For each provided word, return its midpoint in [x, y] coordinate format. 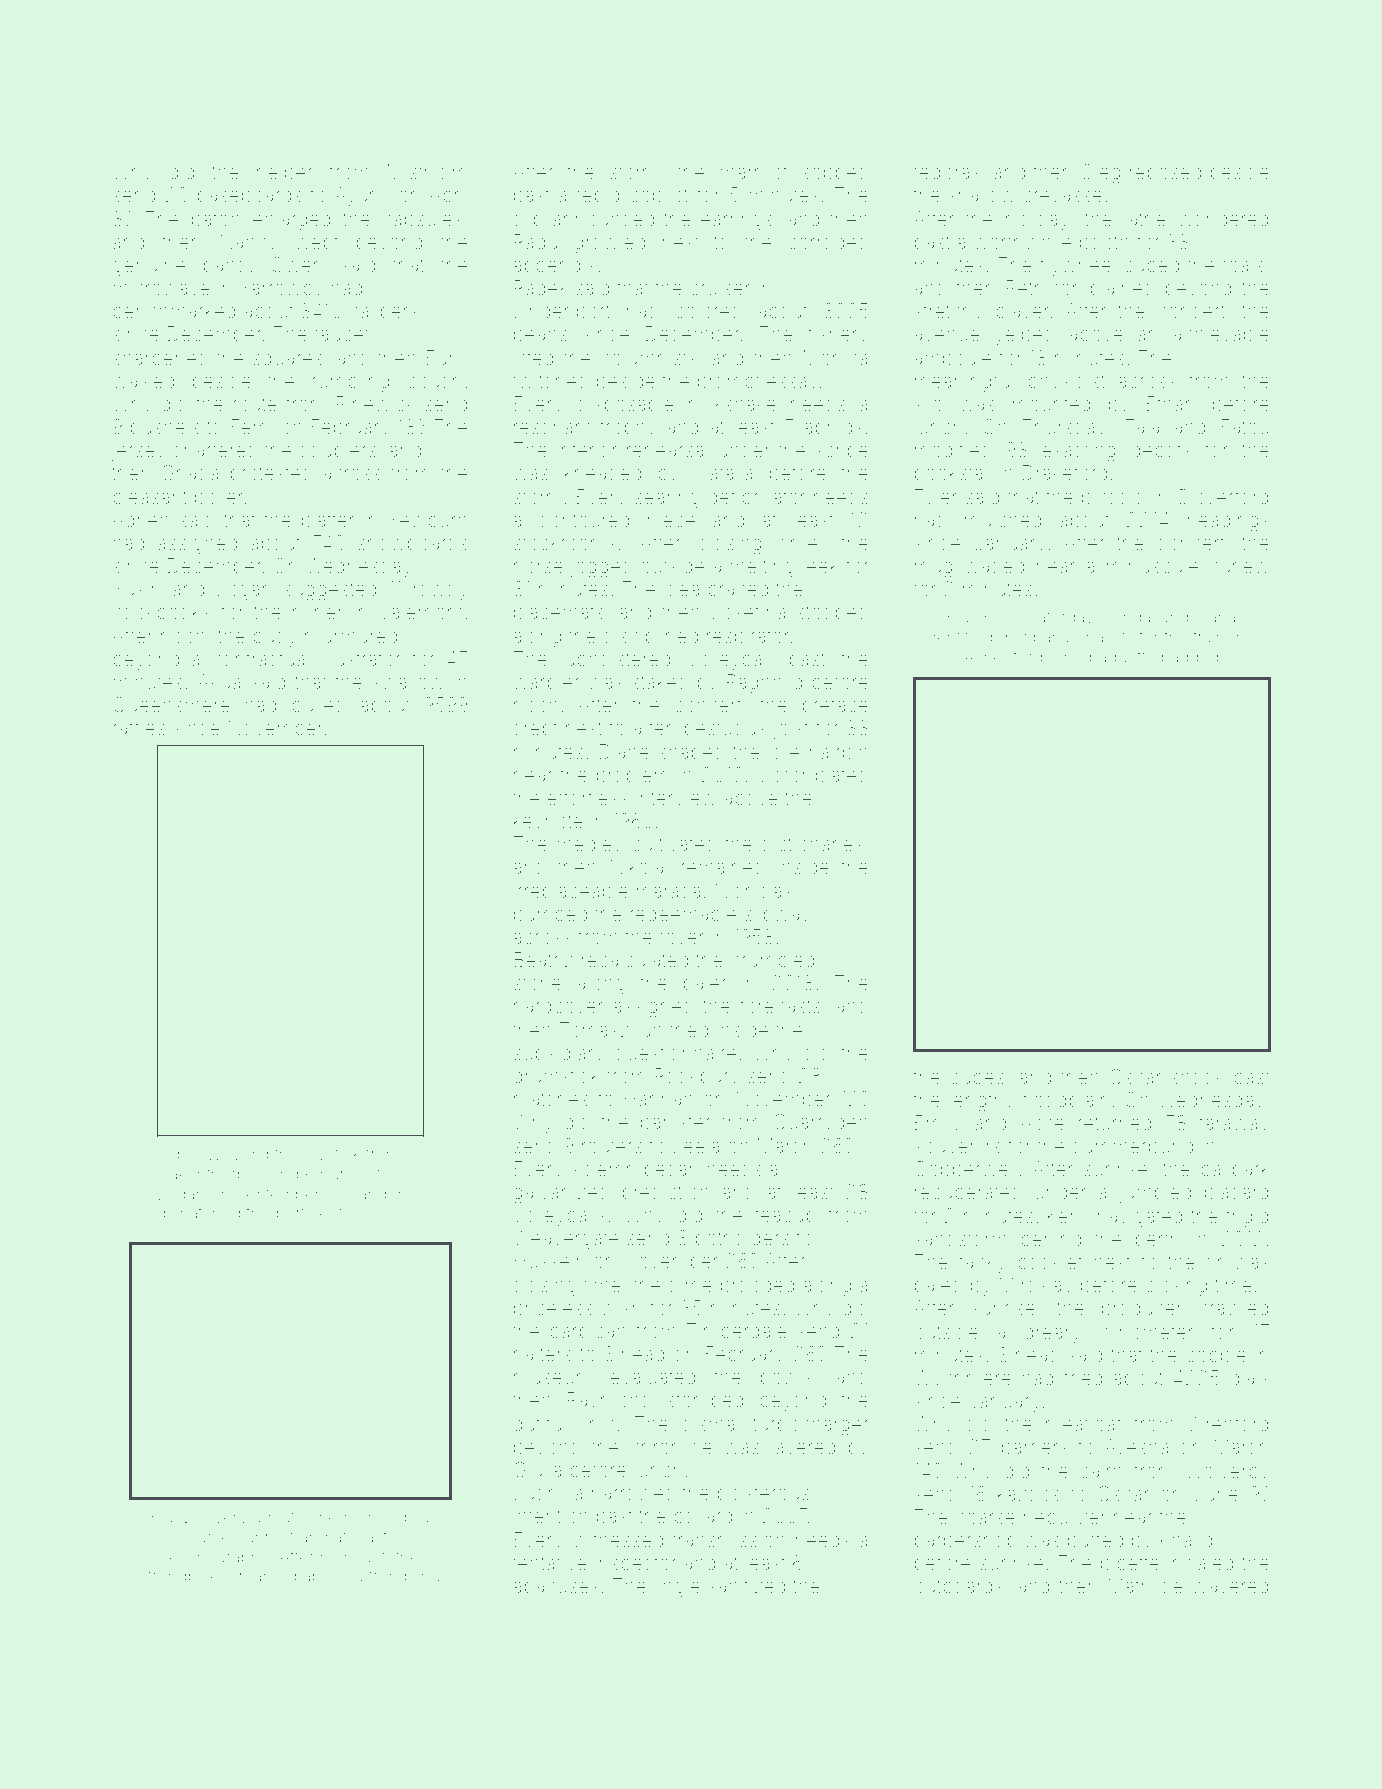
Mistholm [427, 171]
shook [1197, 1076]
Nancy [248, 243]
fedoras [946, 171]
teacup [785, 1217]
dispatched [199, 1214]
